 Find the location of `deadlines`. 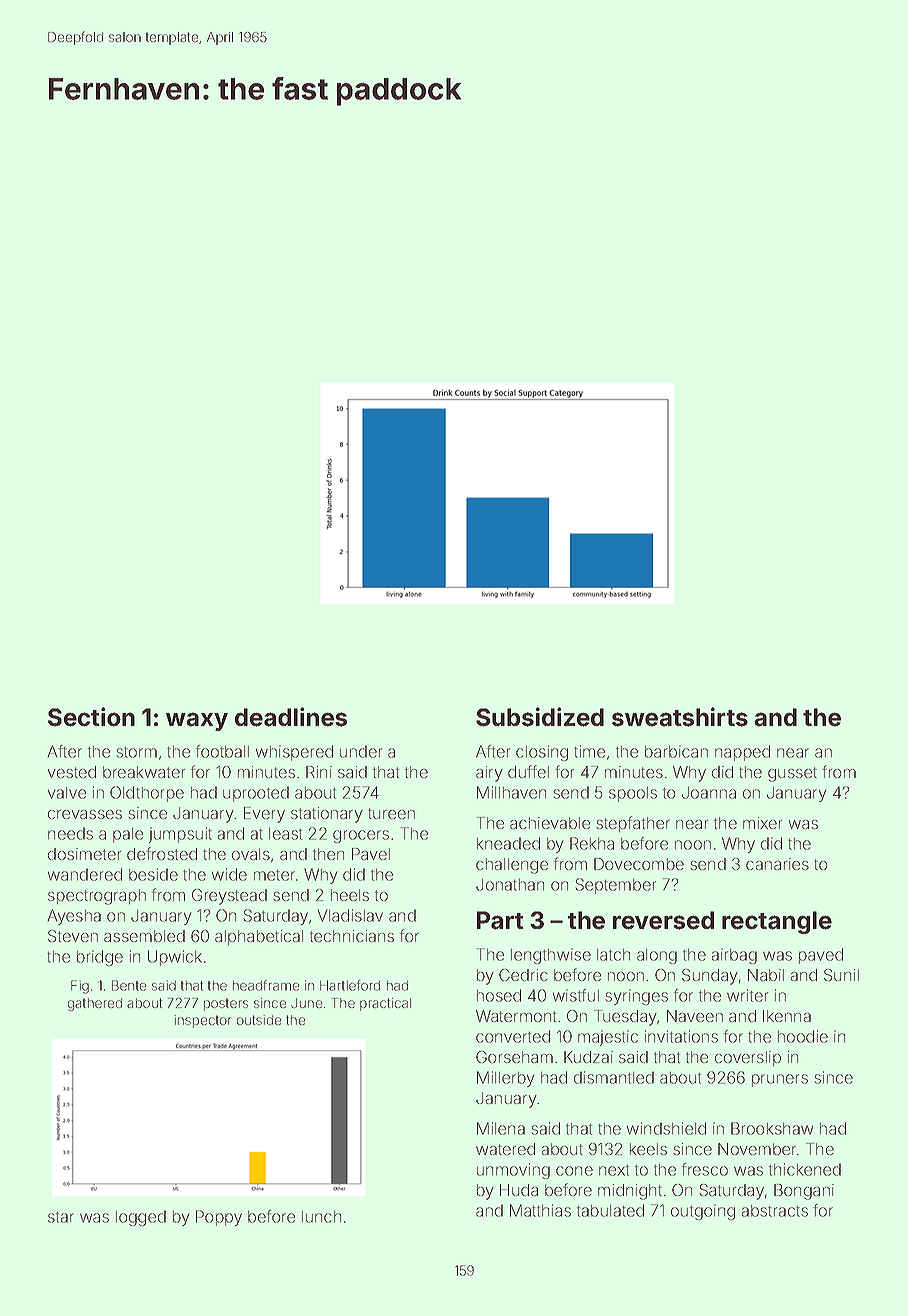

deadlines is located at coordinates (291, 717).
